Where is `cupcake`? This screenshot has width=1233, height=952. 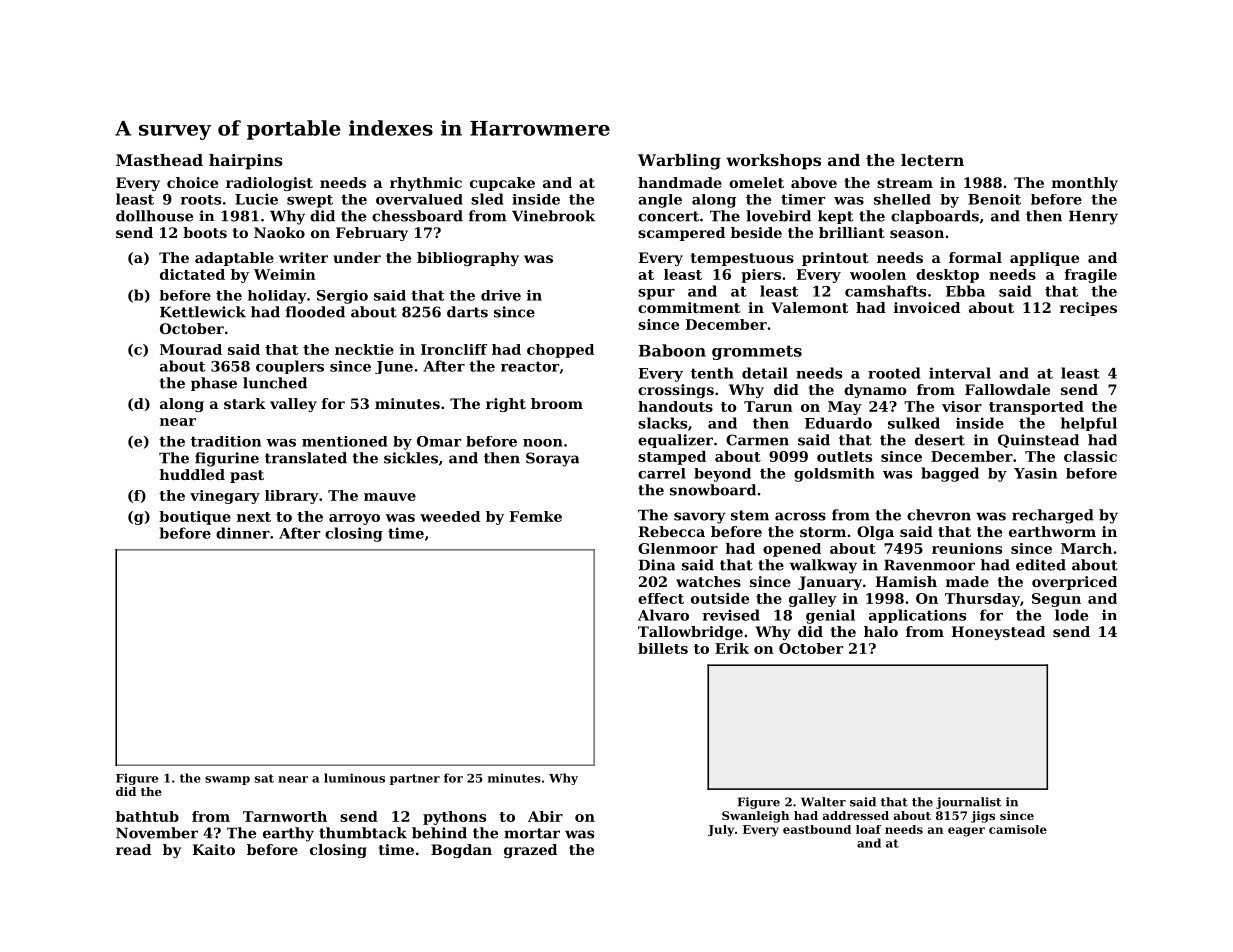
cupcake is located at coordinates (502, 184).
